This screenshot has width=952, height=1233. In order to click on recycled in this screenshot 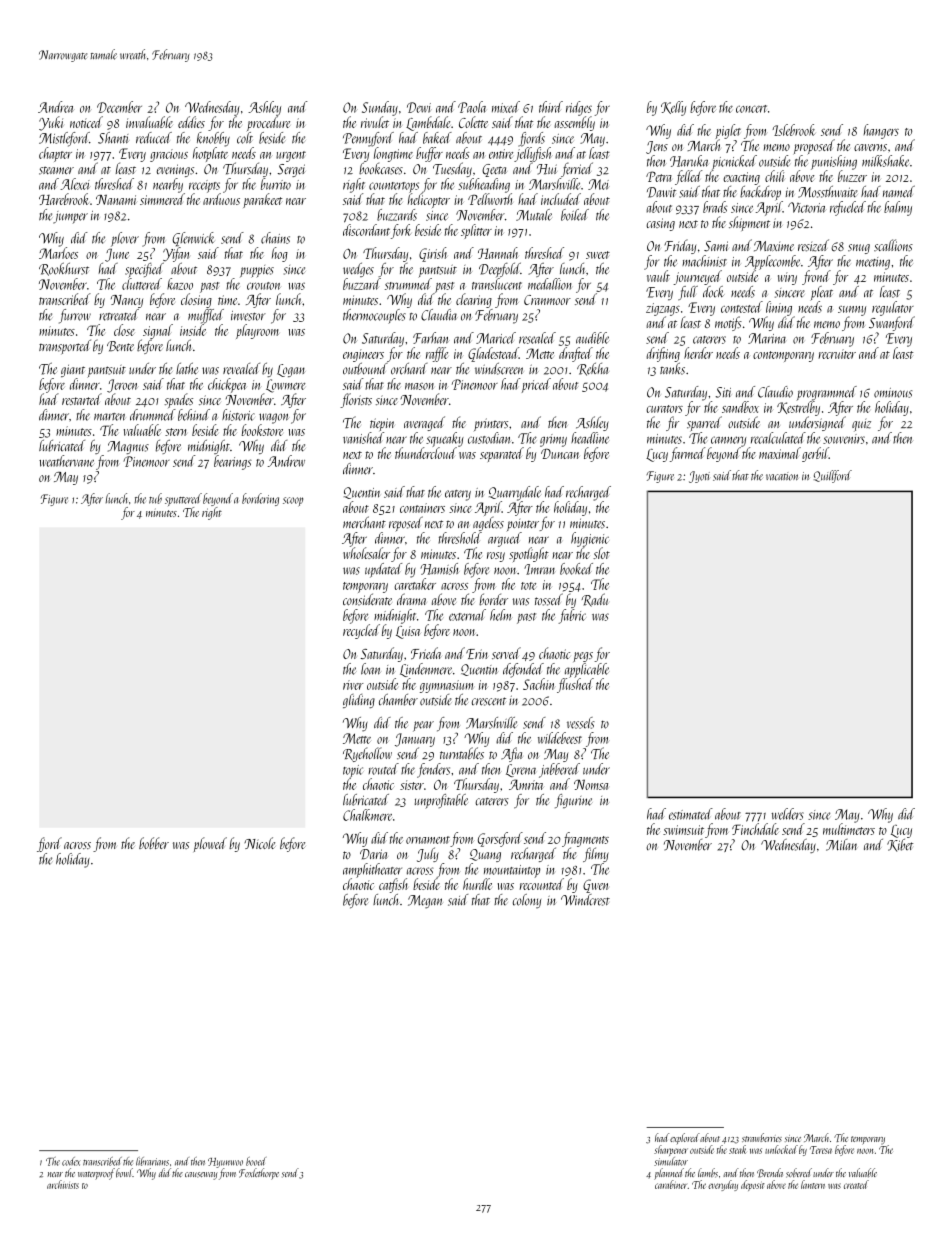, I will do `click(361, 631)`.
